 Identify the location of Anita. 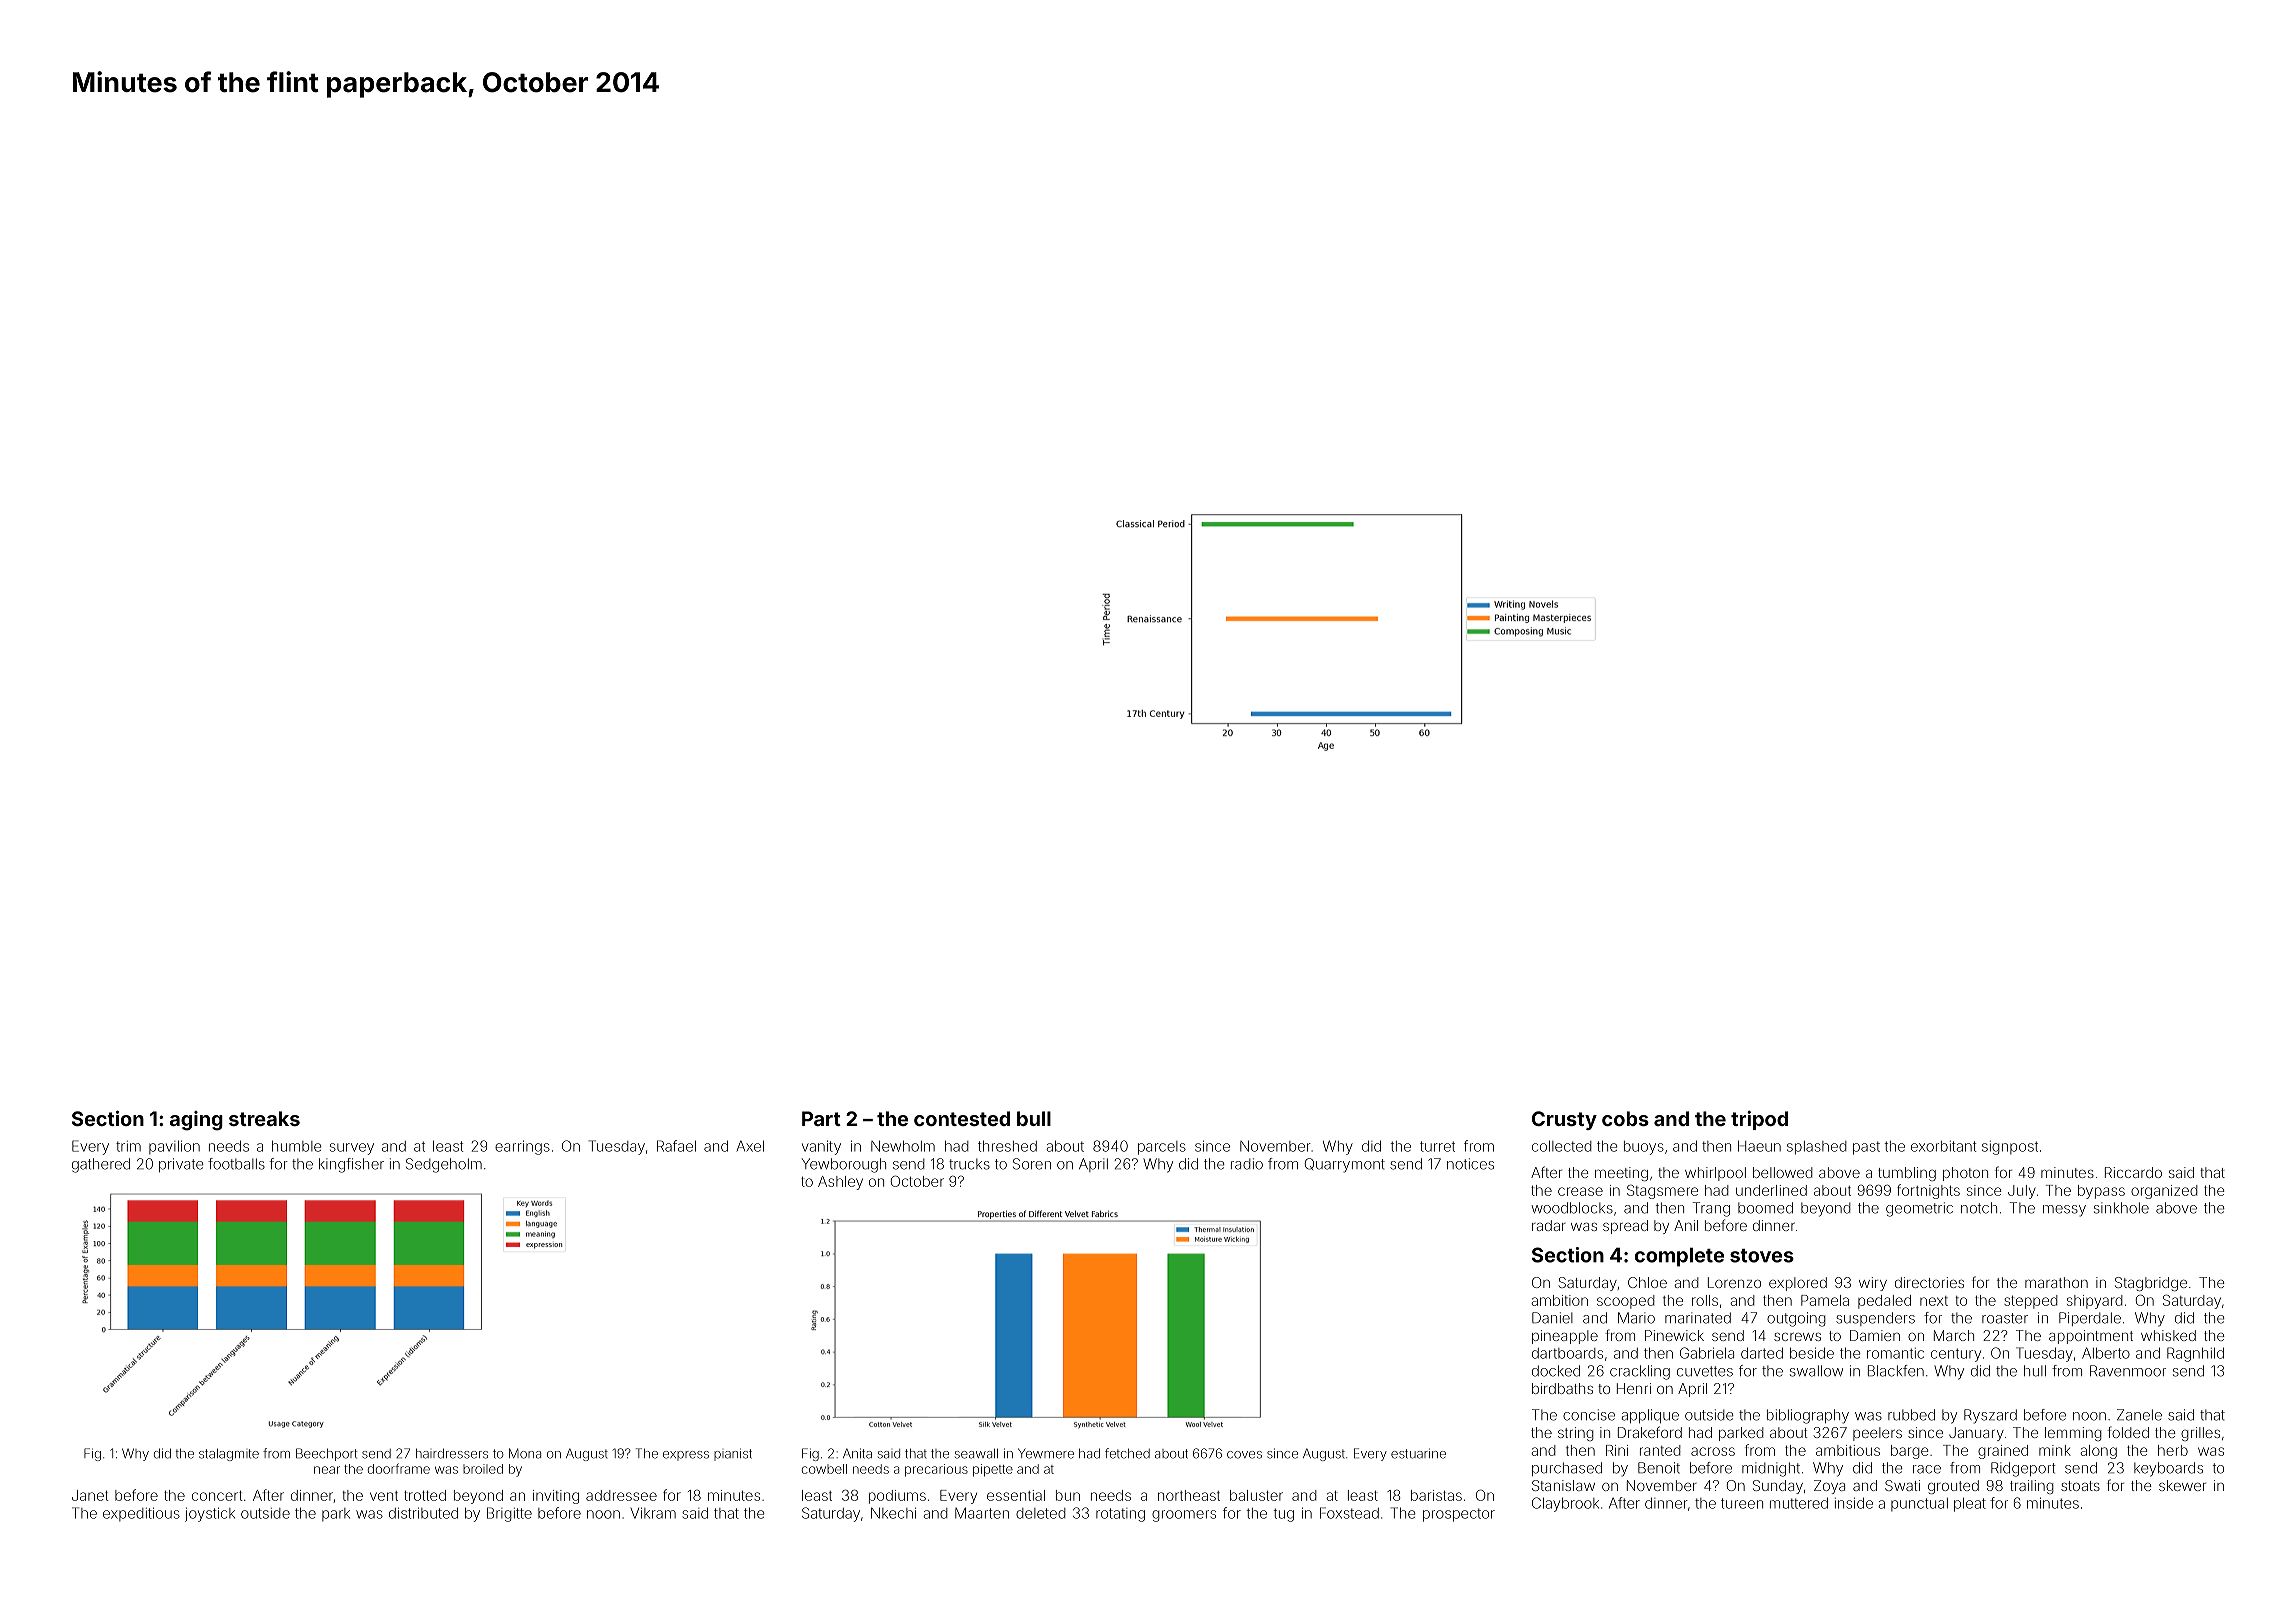
(857, 1453).
